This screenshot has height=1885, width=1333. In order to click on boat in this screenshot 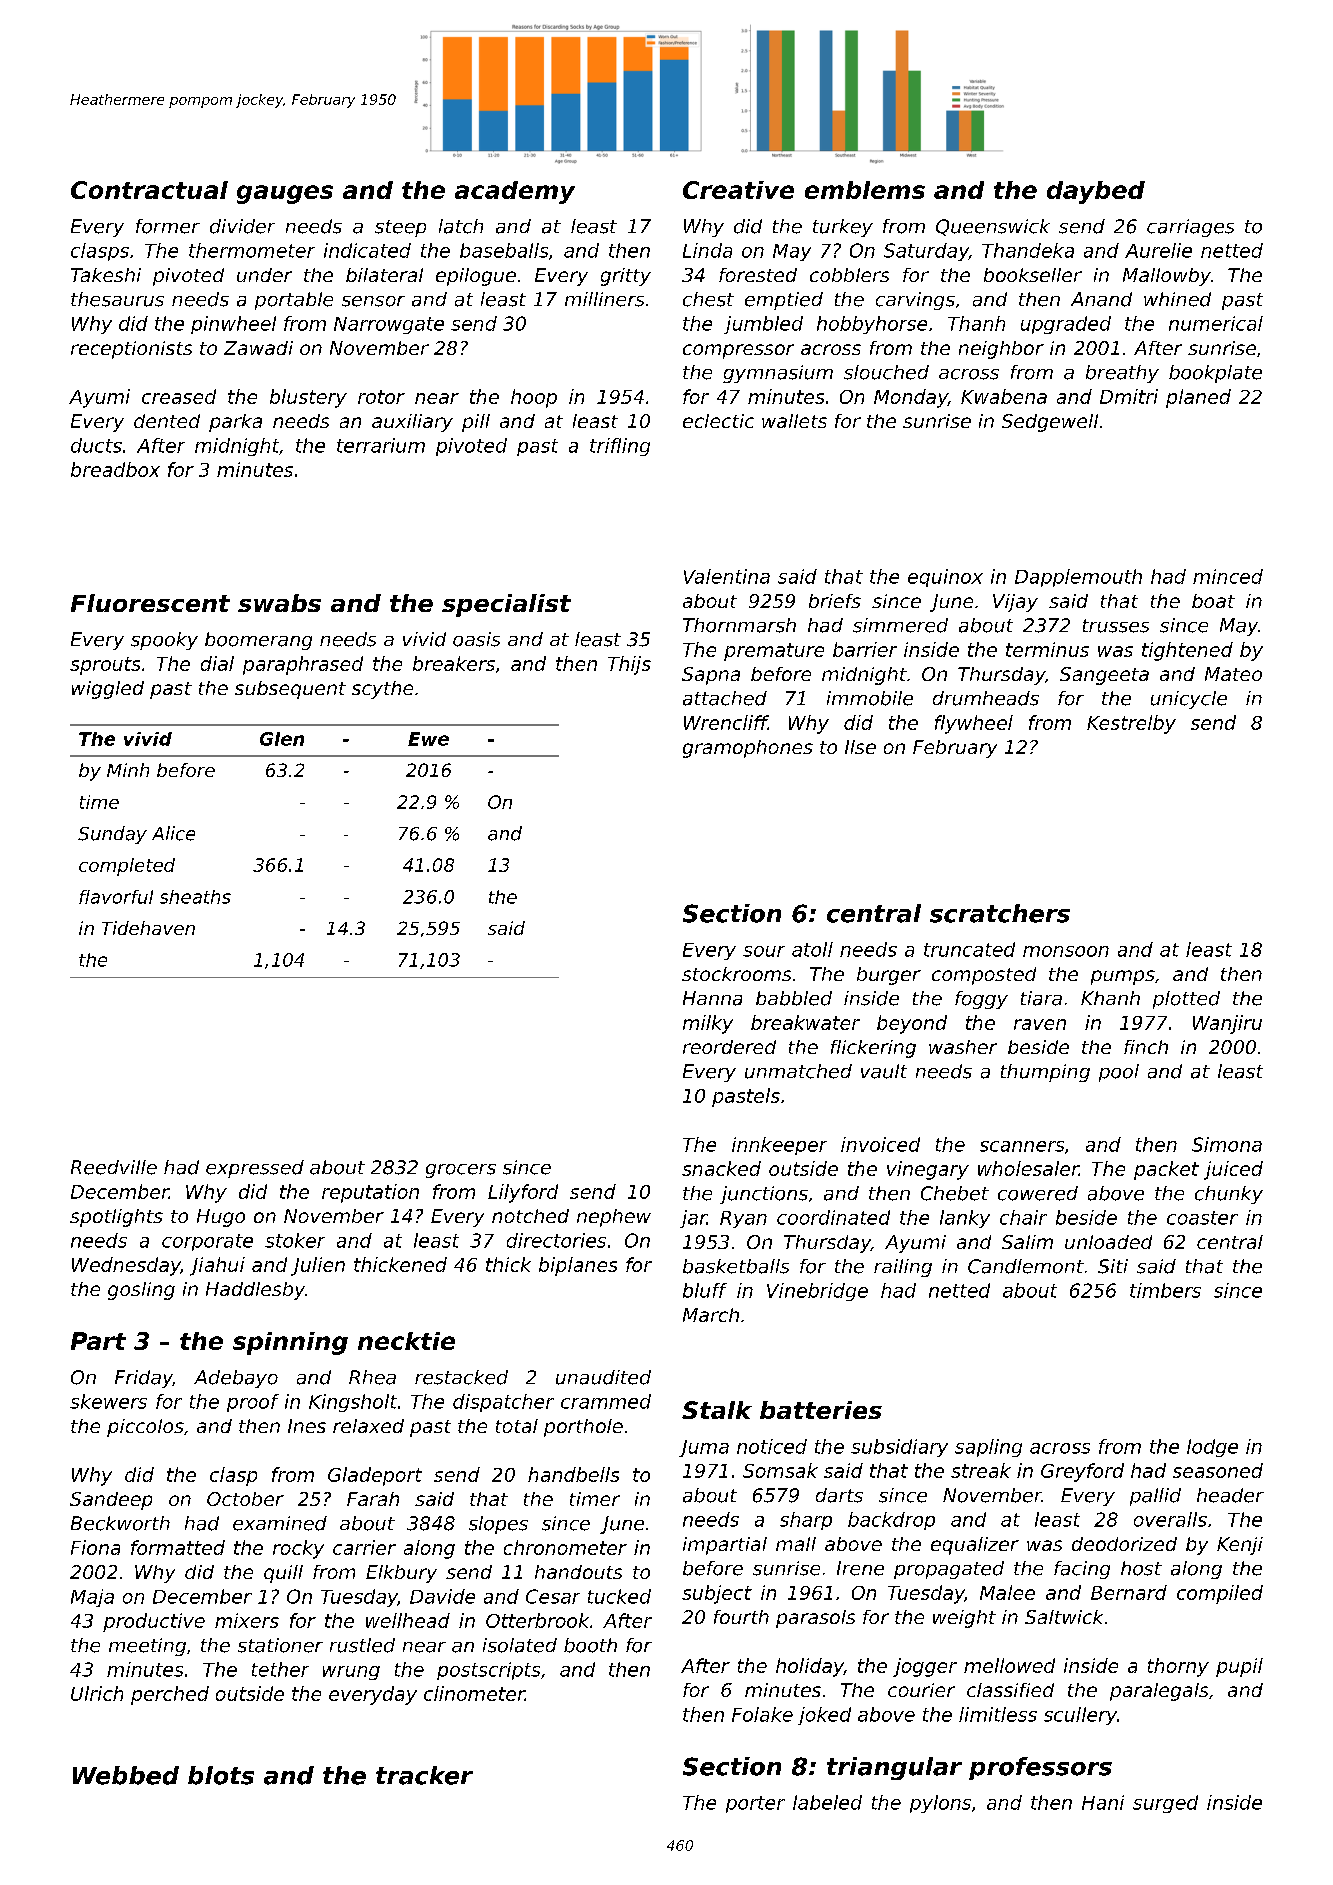, I will do `click(1213, 601)`.
